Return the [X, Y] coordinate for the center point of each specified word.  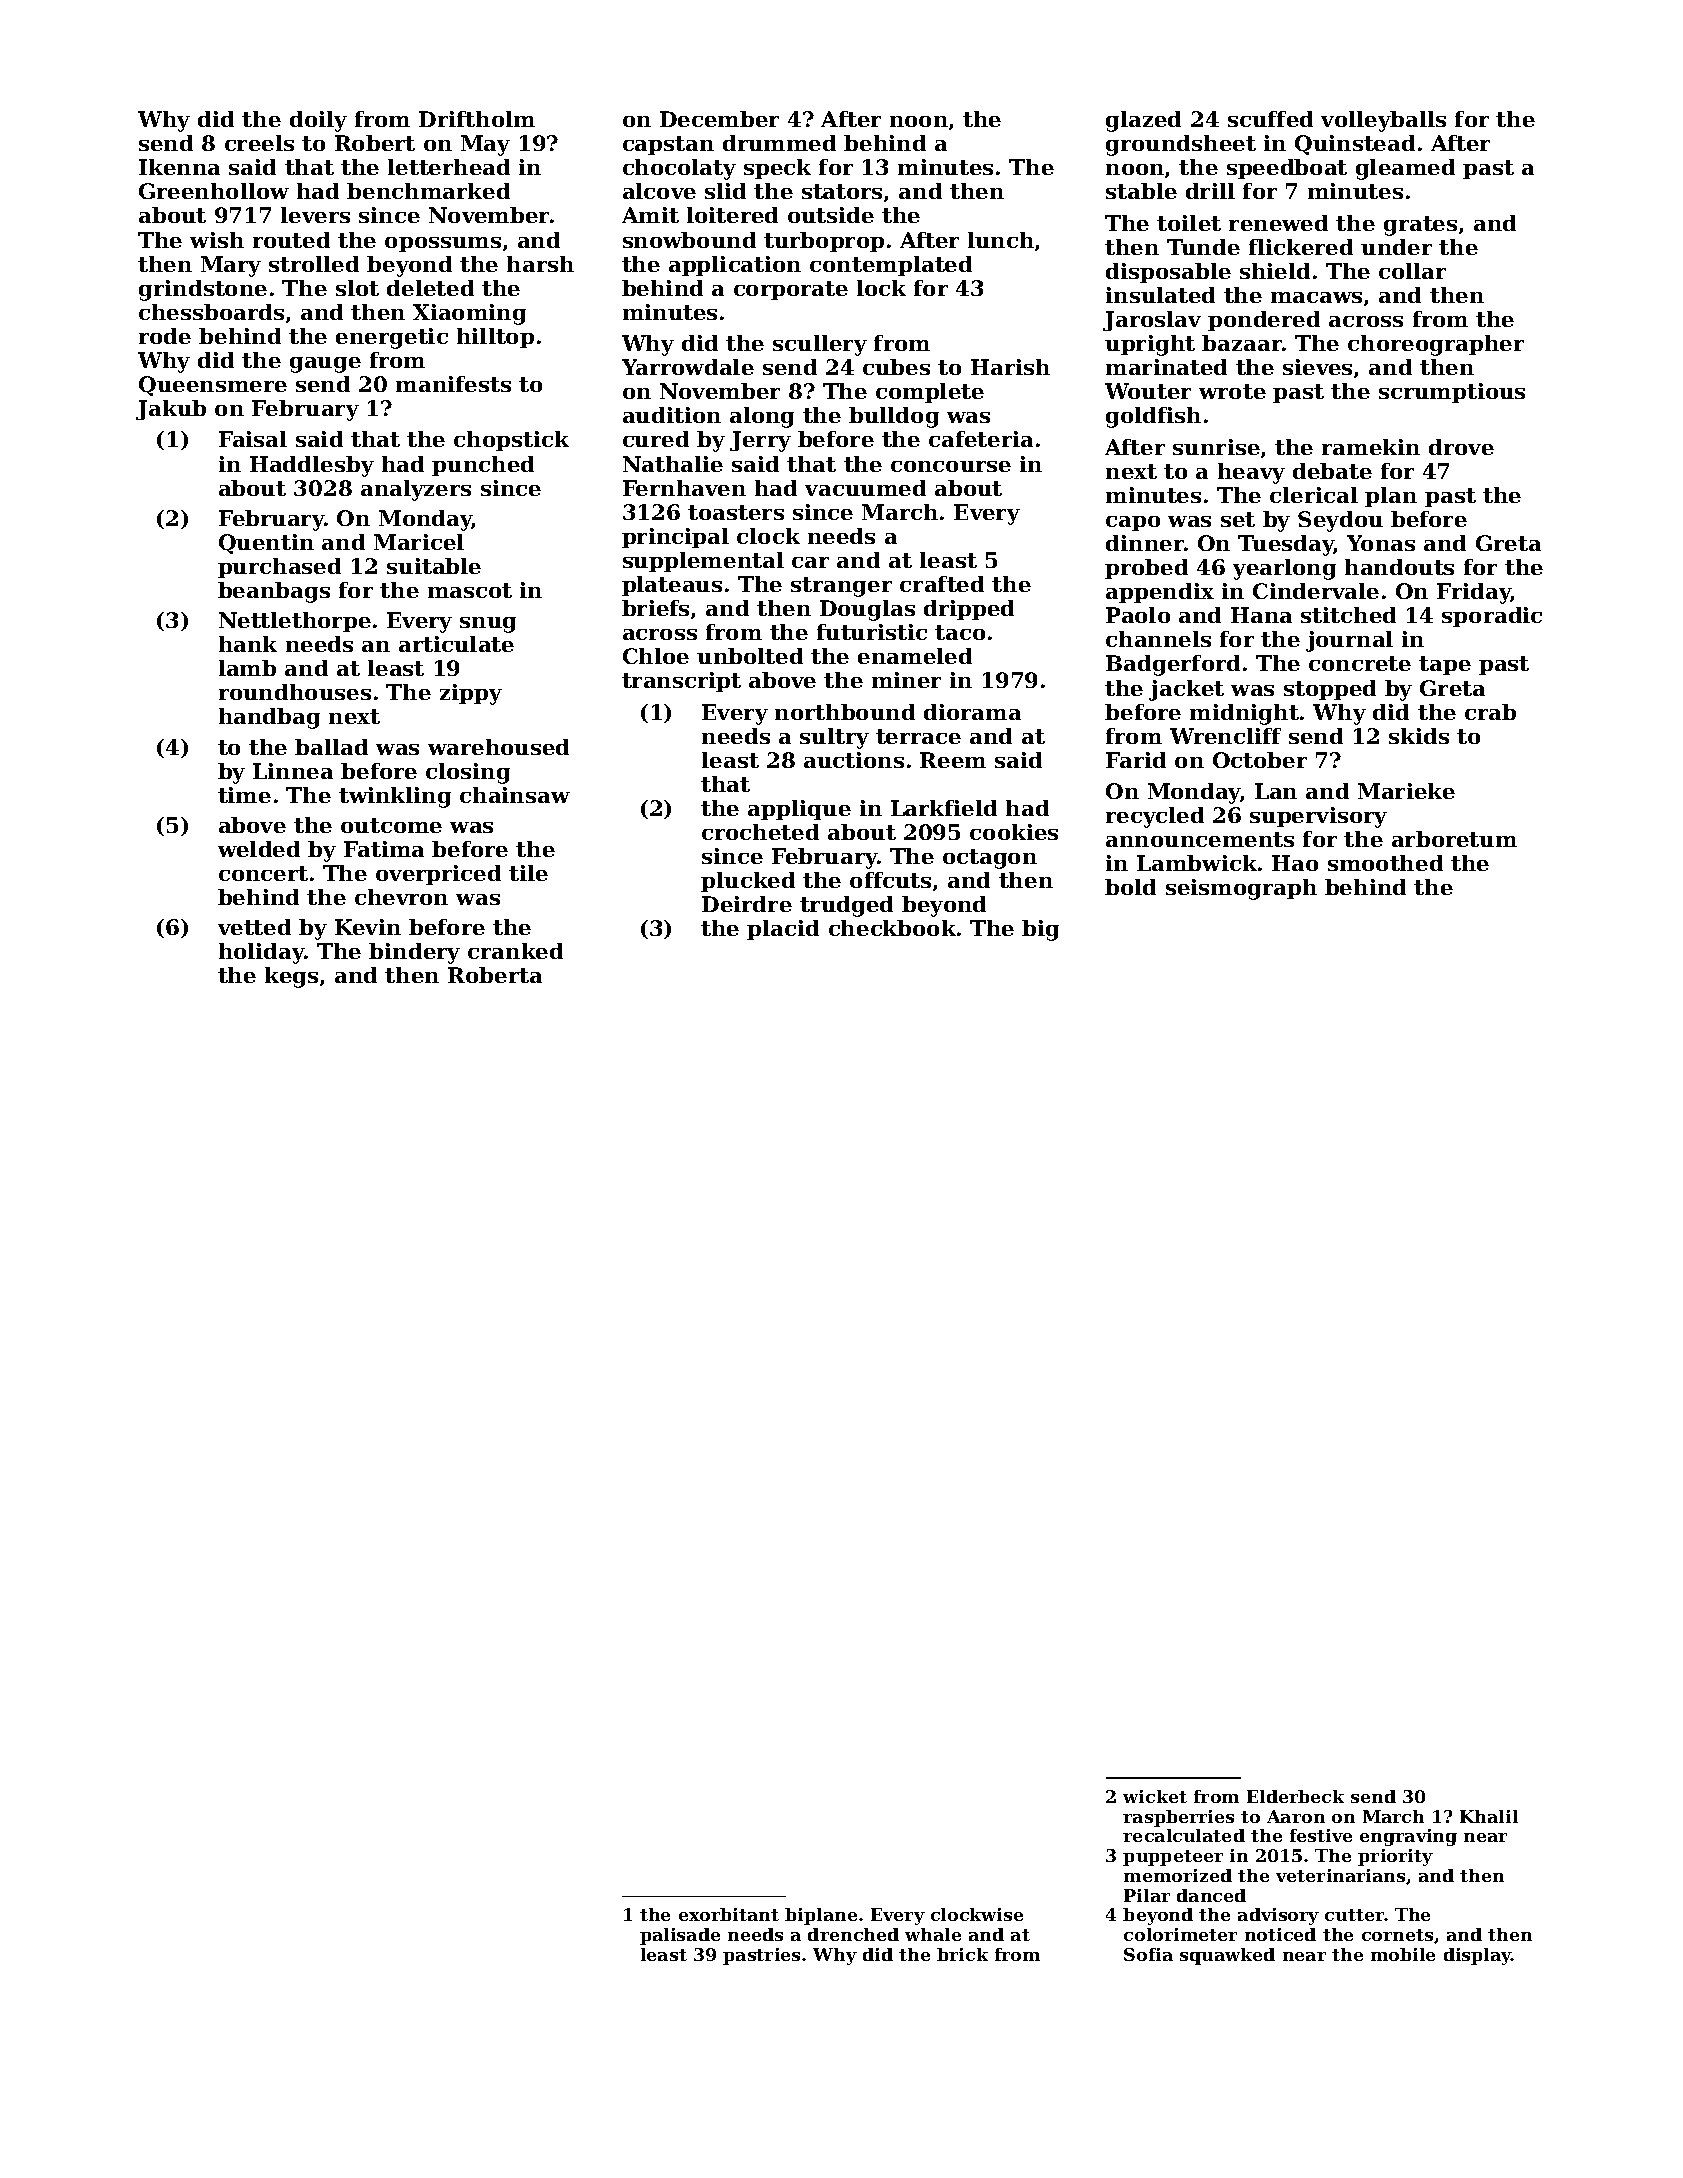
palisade [680, 1936]
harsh [540, 264]
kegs [291, 977]
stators [842, 191]
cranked [515, 951]
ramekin [1371, 447]
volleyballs [1383, 121]
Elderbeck [1295, 1796]
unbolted [750, 656]
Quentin [266, 544]
